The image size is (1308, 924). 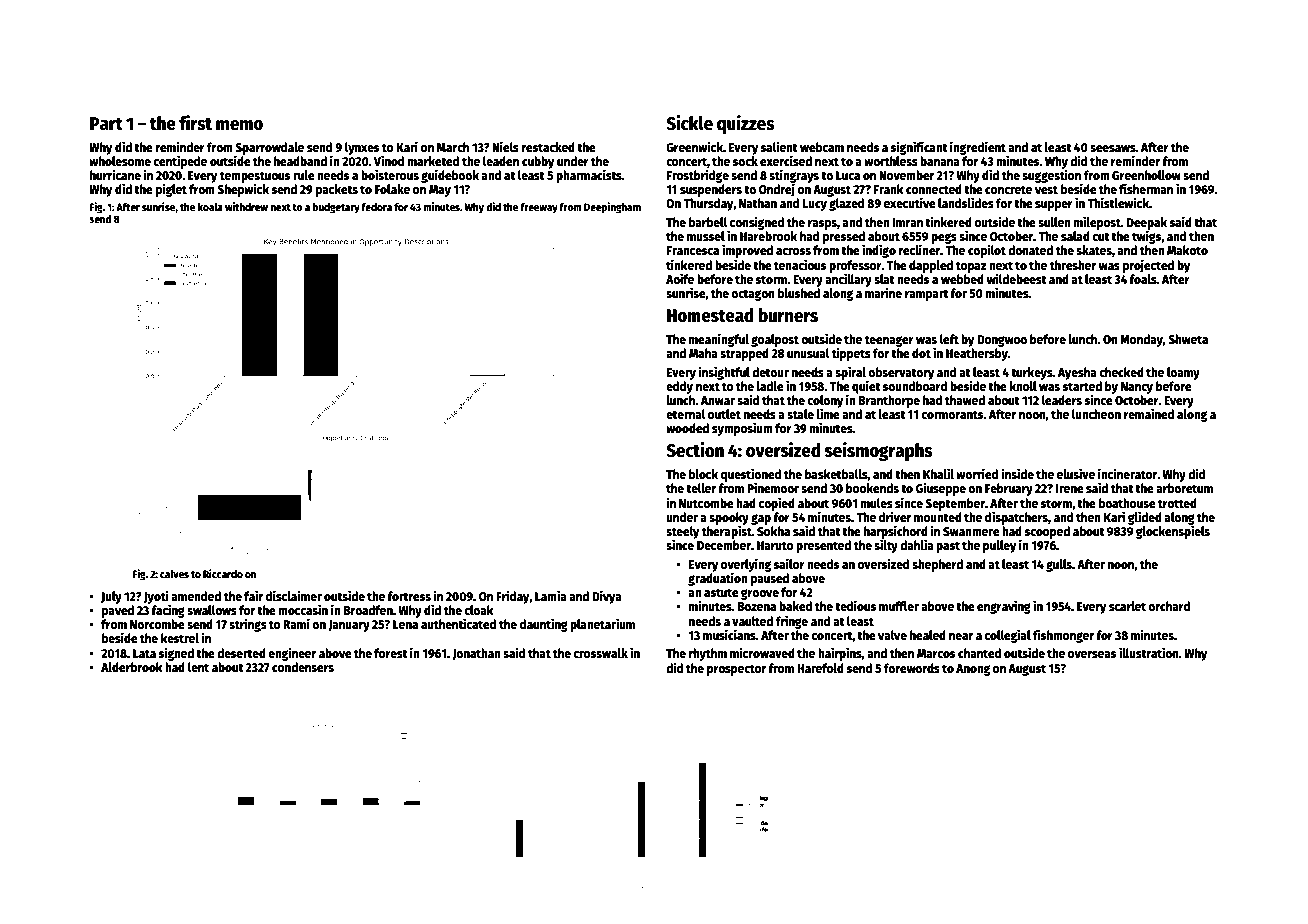 I want to click on salad, so click(x=1075, y=236).
